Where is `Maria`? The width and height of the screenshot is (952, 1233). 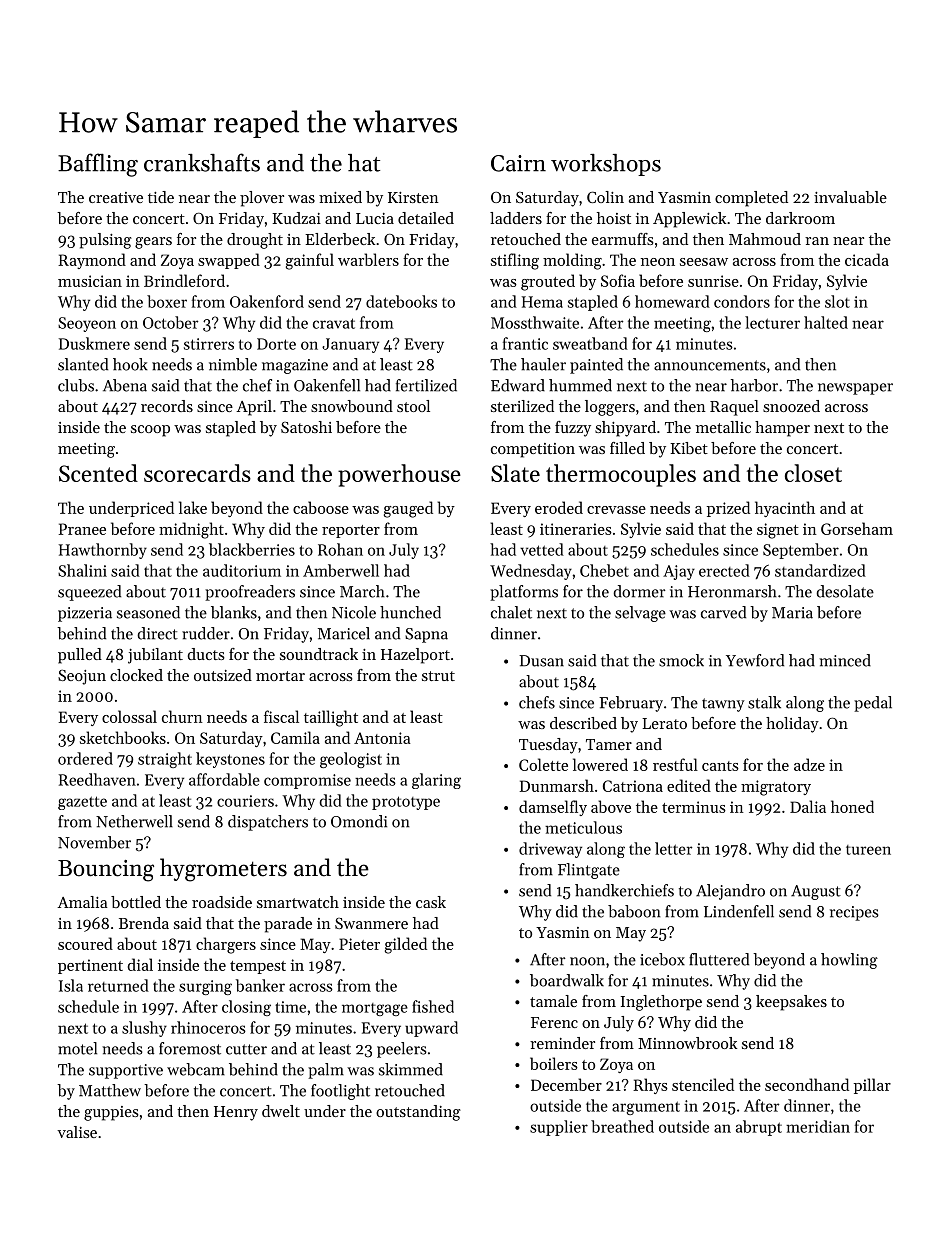
Maria is located at coordinates (792, 613).
